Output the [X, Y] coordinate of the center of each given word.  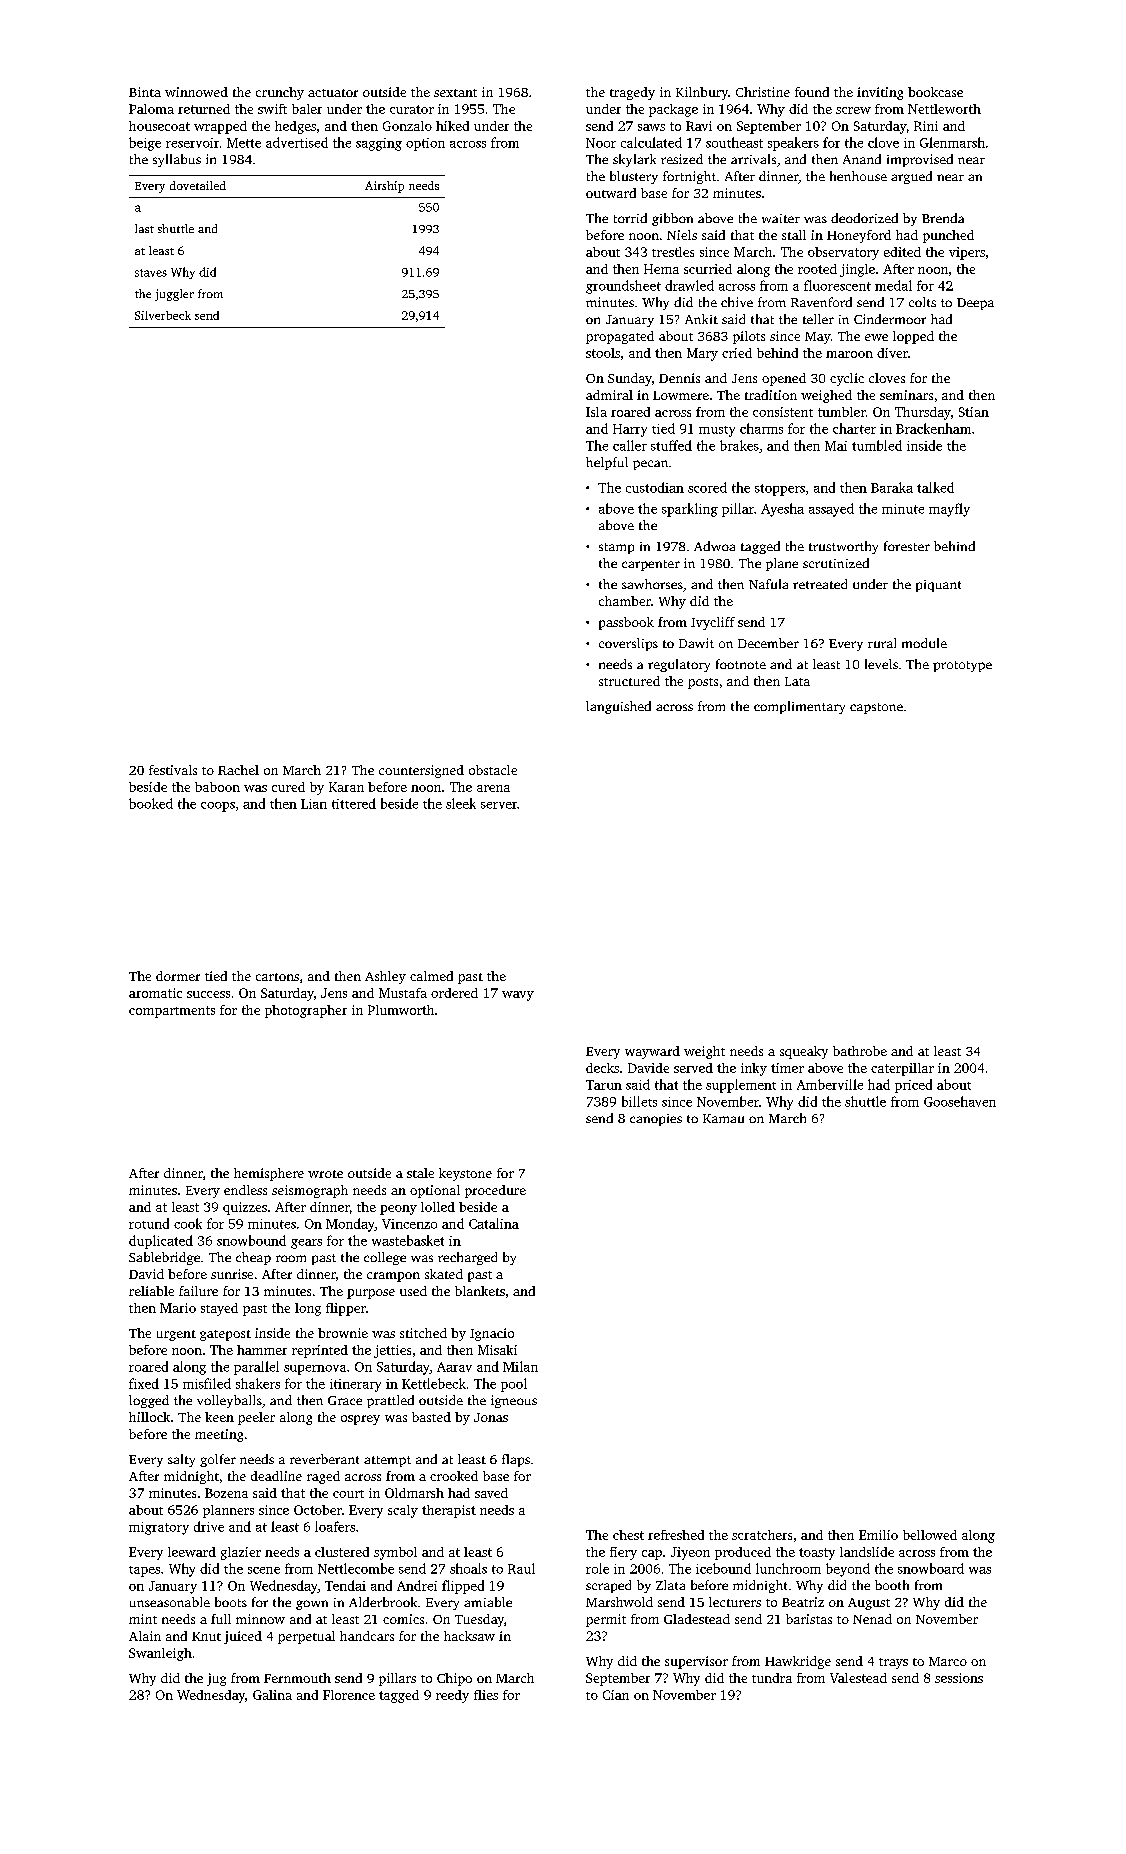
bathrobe [860, 1051]
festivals [173, 770]
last [144, 228]
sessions [959, 1678]
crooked [454, 1476]
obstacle [493, 770]
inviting [880, 93]
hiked [452, 126]
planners [228, 1511]
